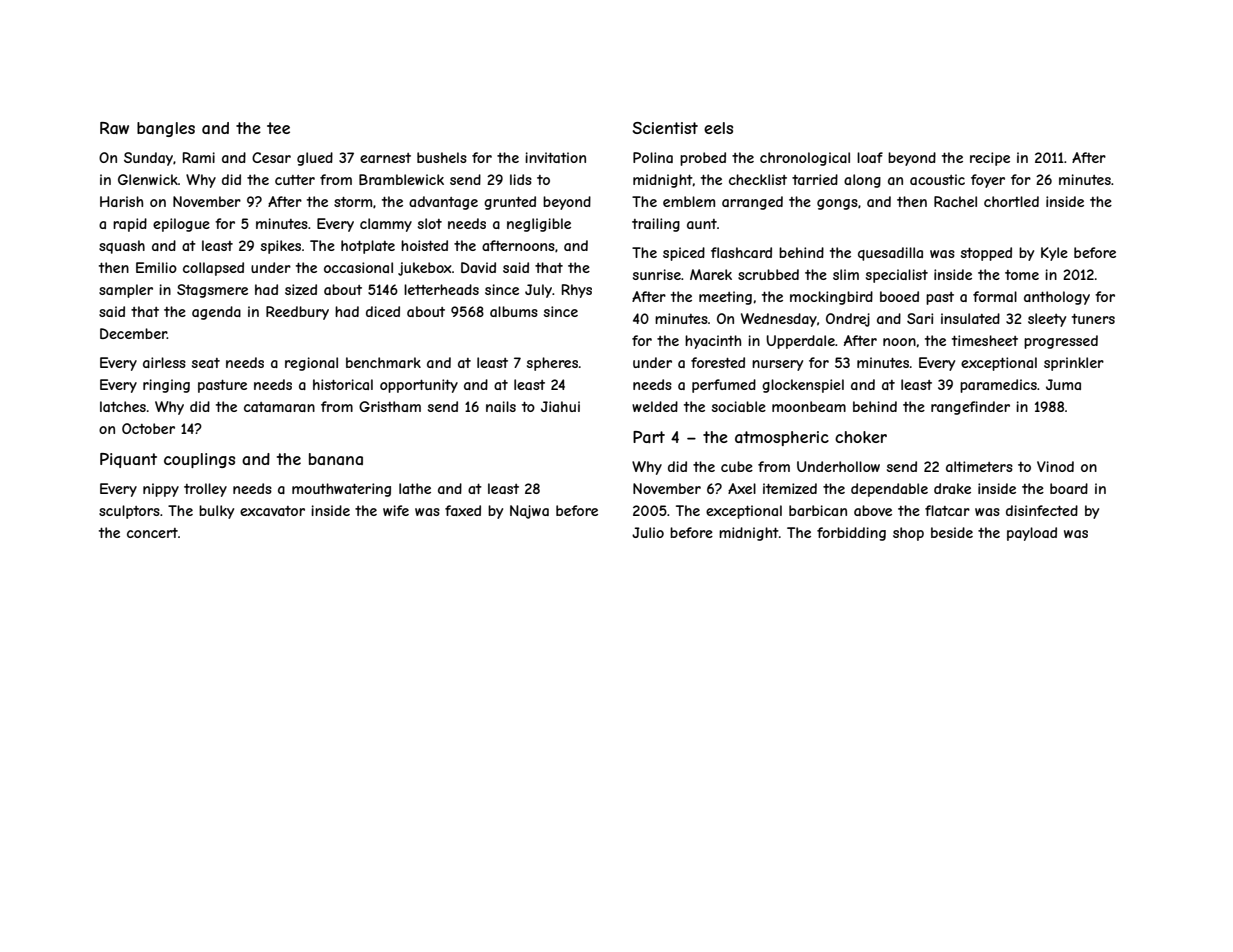 Image resolution: width=1233 pixels, height=952 pixels. I want to click on Bramblewick, so click(401, 179).
